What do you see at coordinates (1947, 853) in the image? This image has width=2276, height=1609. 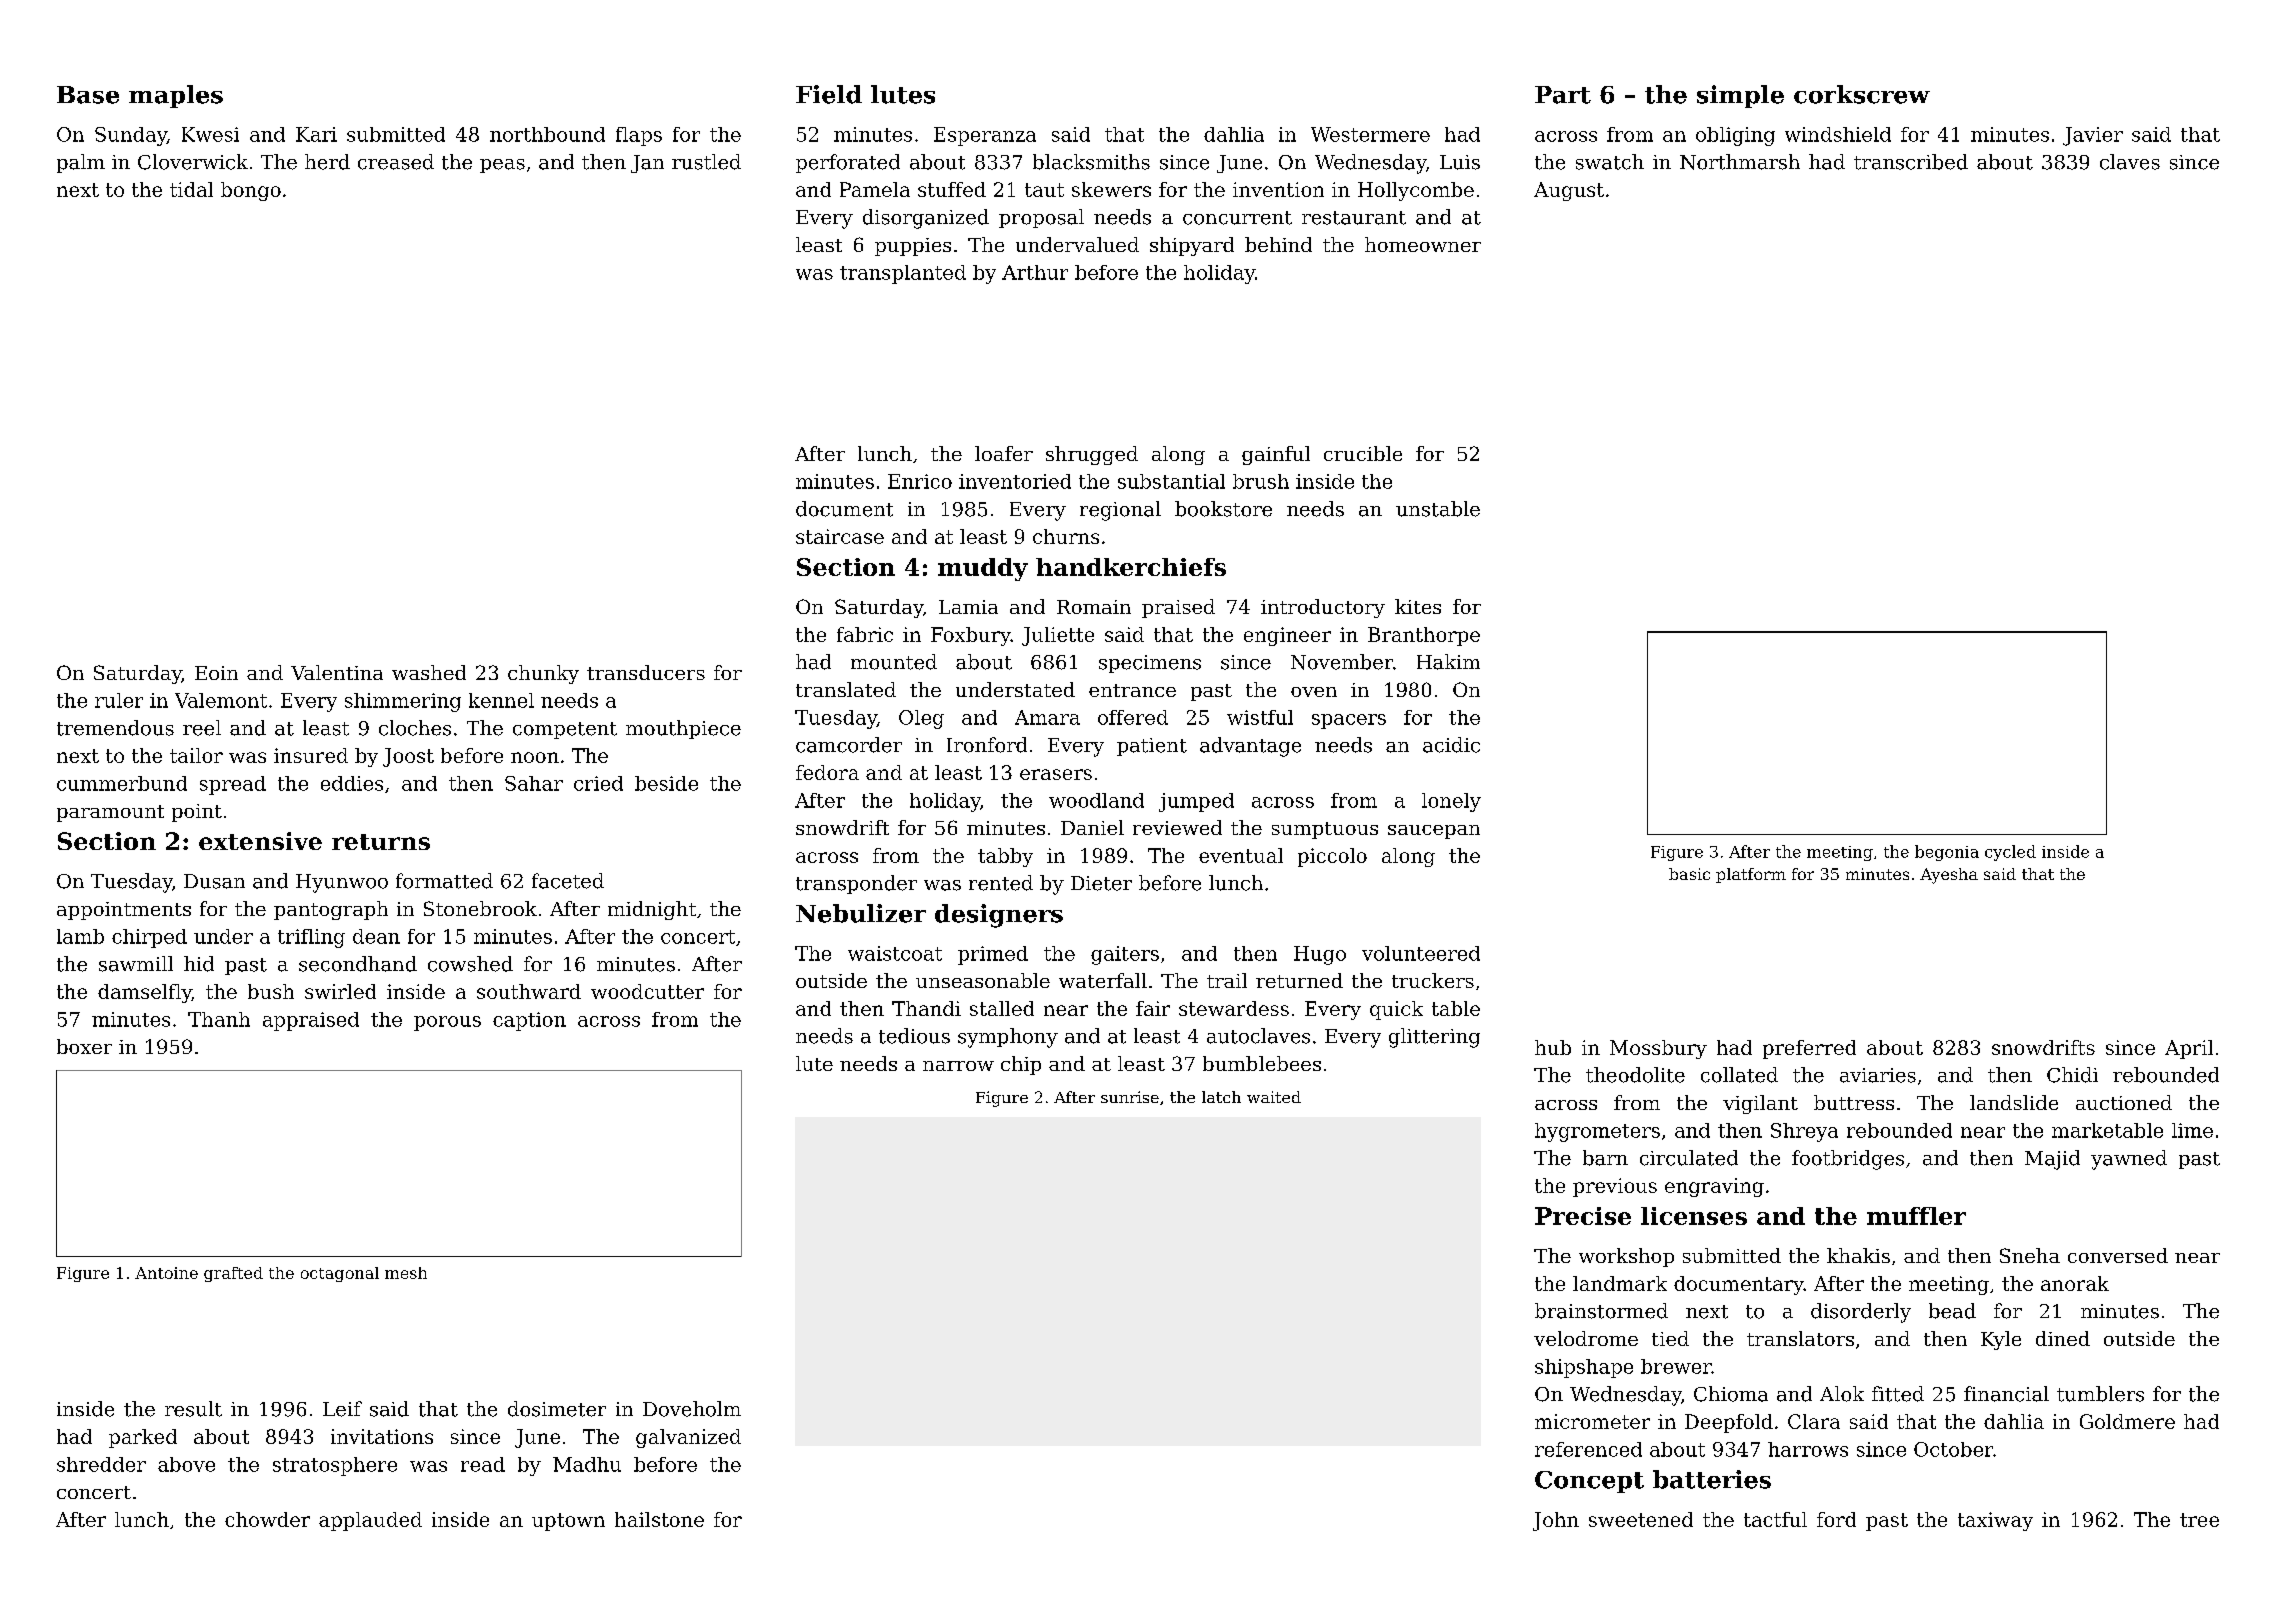 I see `begonia` at bounding box center [1947, 853].
